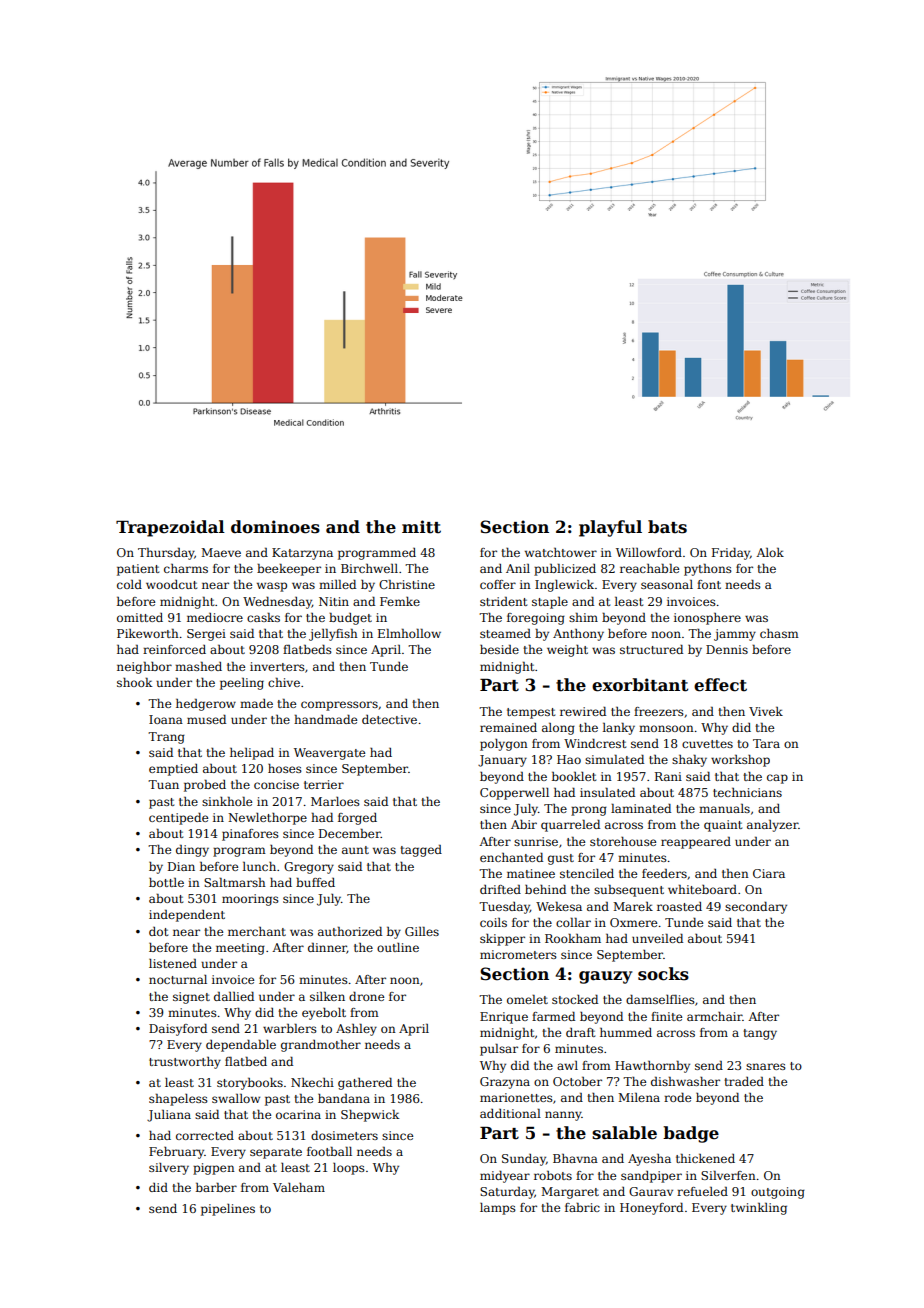 The height and width of the image is (1308, 924). What do you see at coordinates (173, 963) in the image?
I see `listened` at bounding box center [173, 963].
